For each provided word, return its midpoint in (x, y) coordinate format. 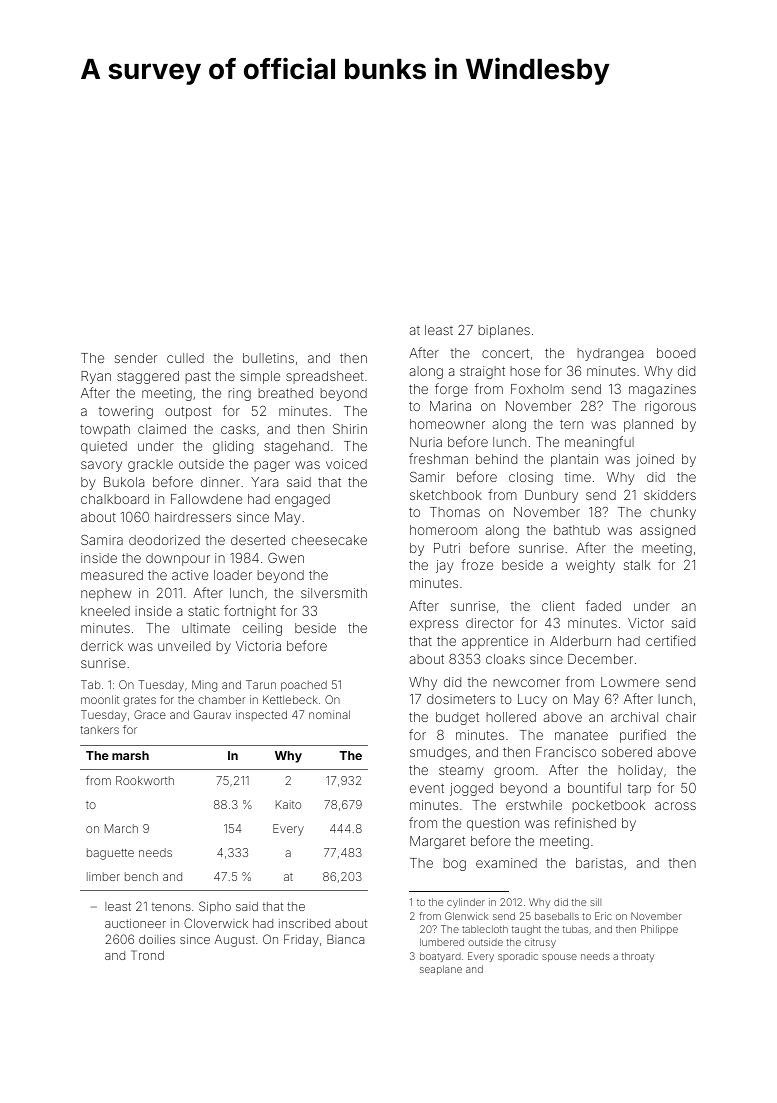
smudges (438, 753)
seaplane (441, 970)
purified (643, 736)
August (235, 941)
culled (185, 358)
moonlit (100, 699)
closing (531, 478)
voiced (346, 464)
